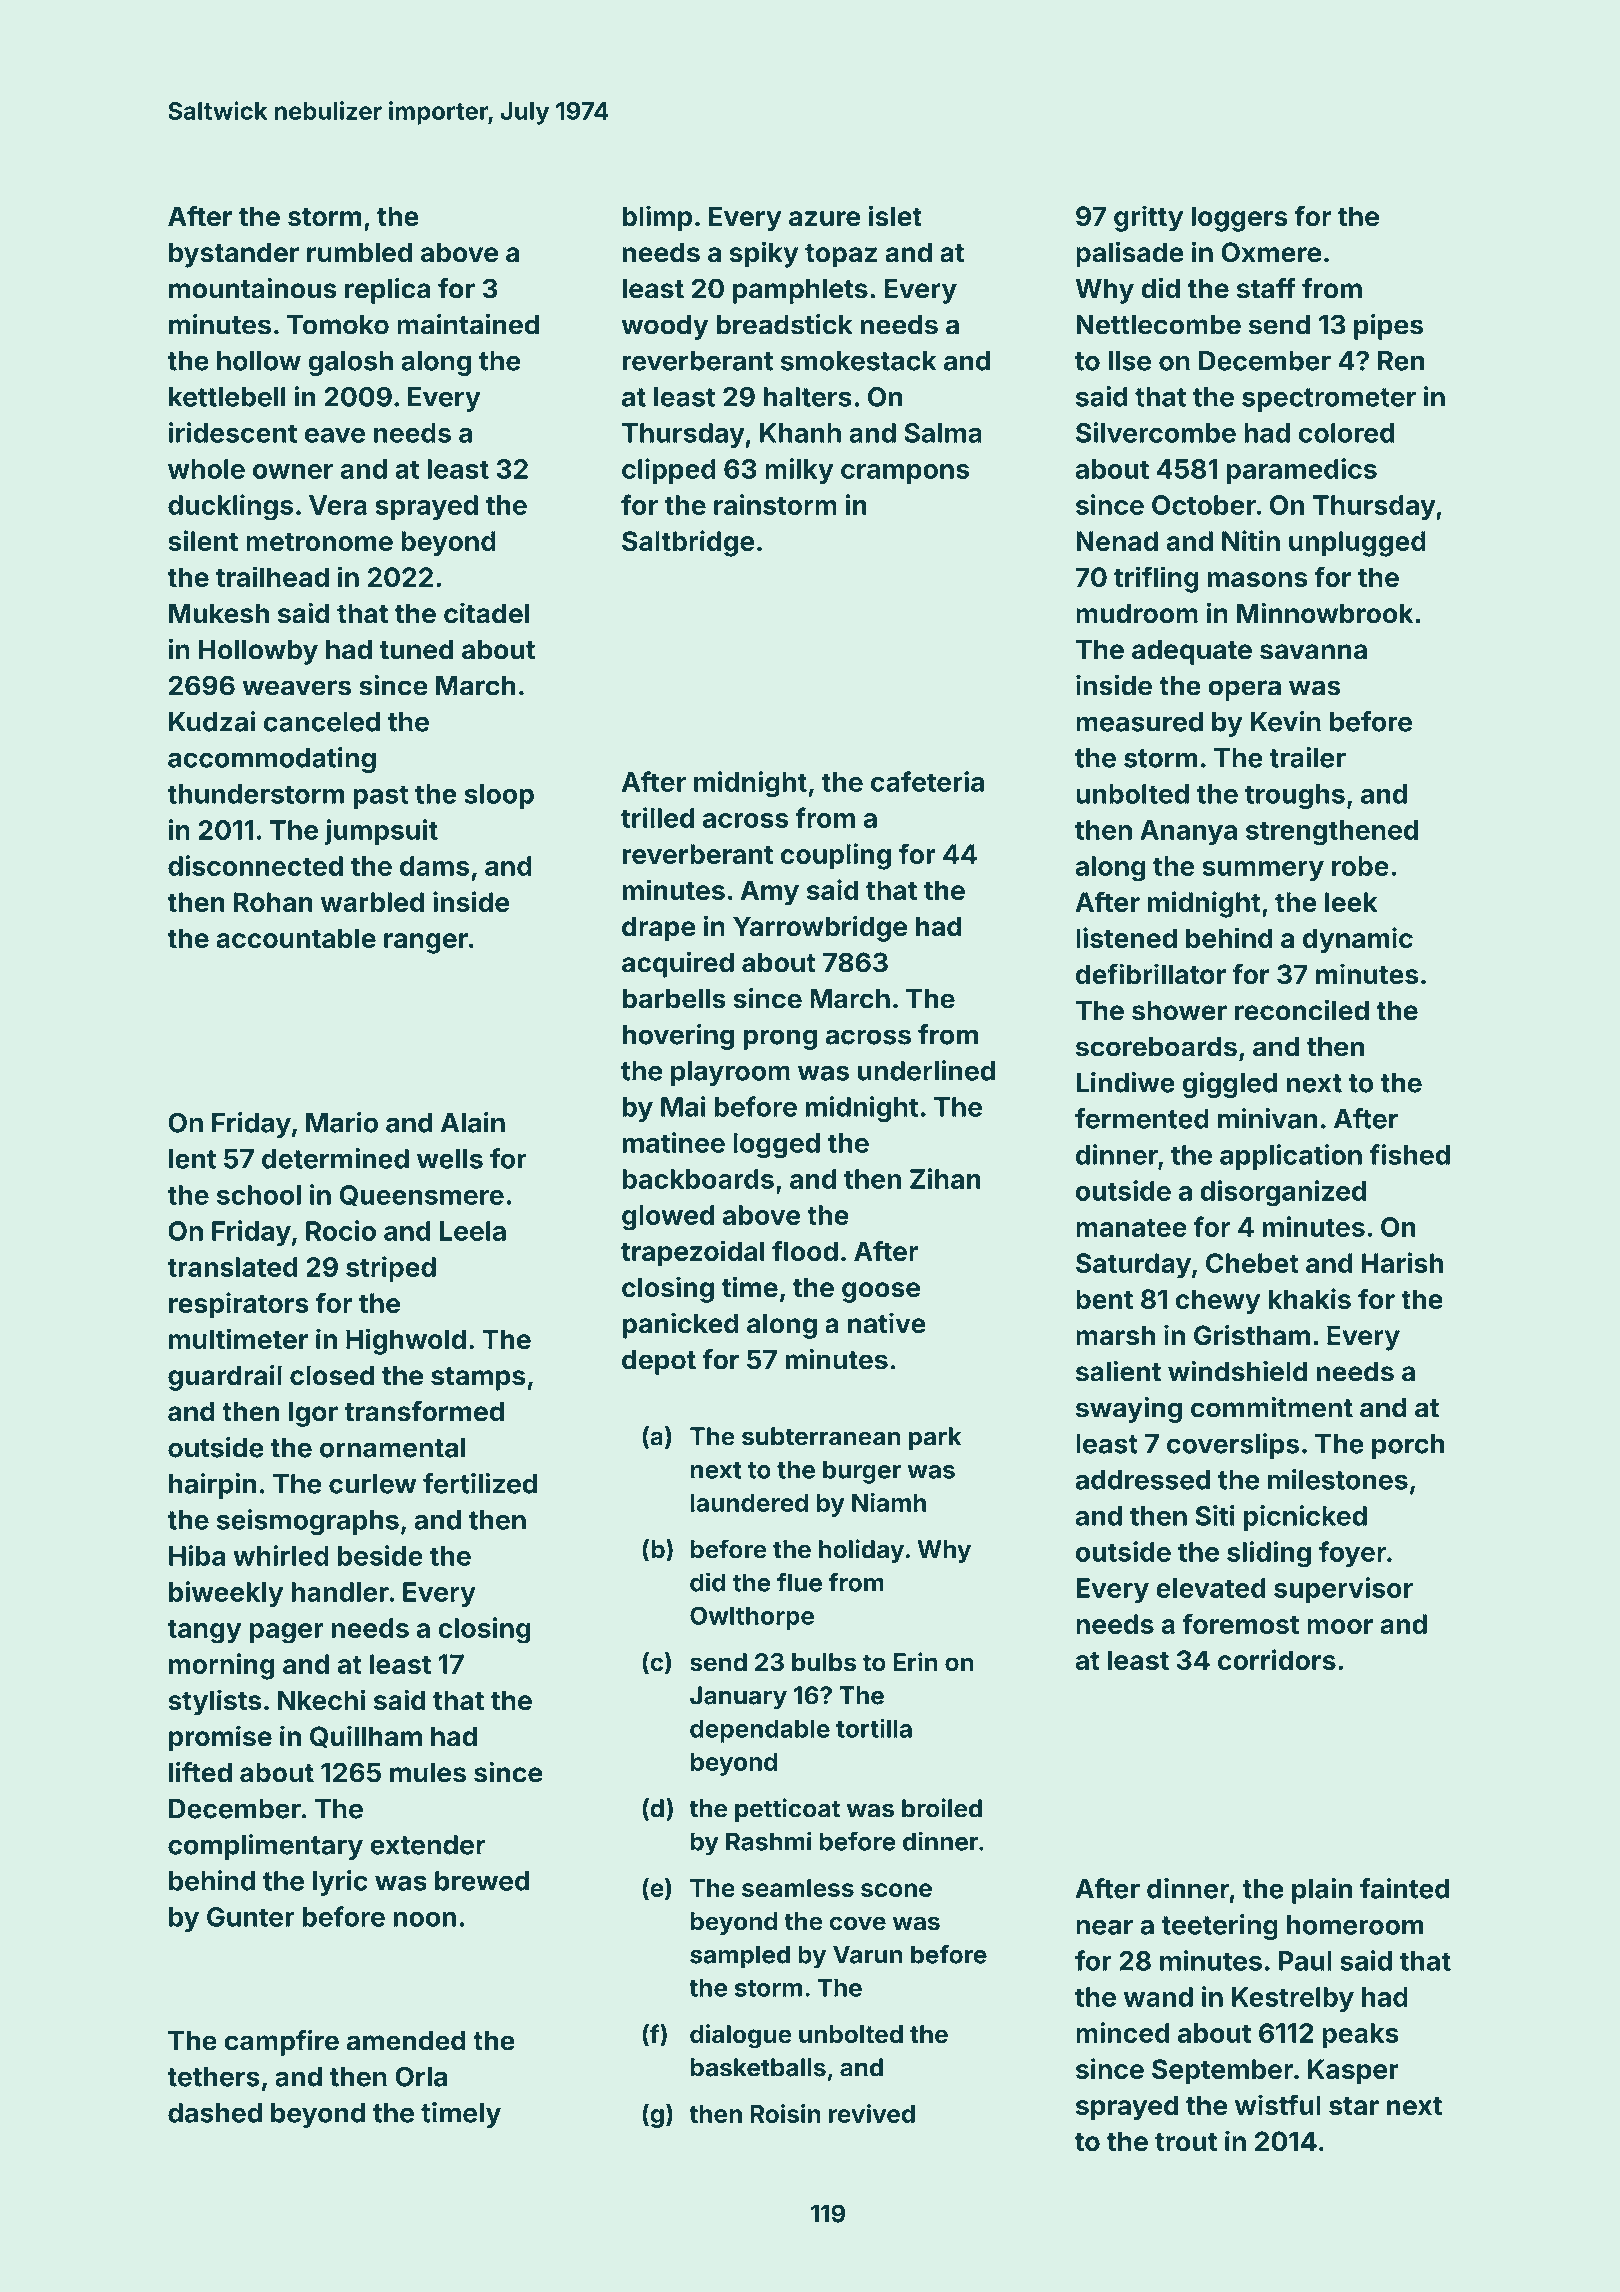 Image resolution: width=1620 pixels, height=2292 pixels. I want to click on Silvercombe, so click(1156, 432).
